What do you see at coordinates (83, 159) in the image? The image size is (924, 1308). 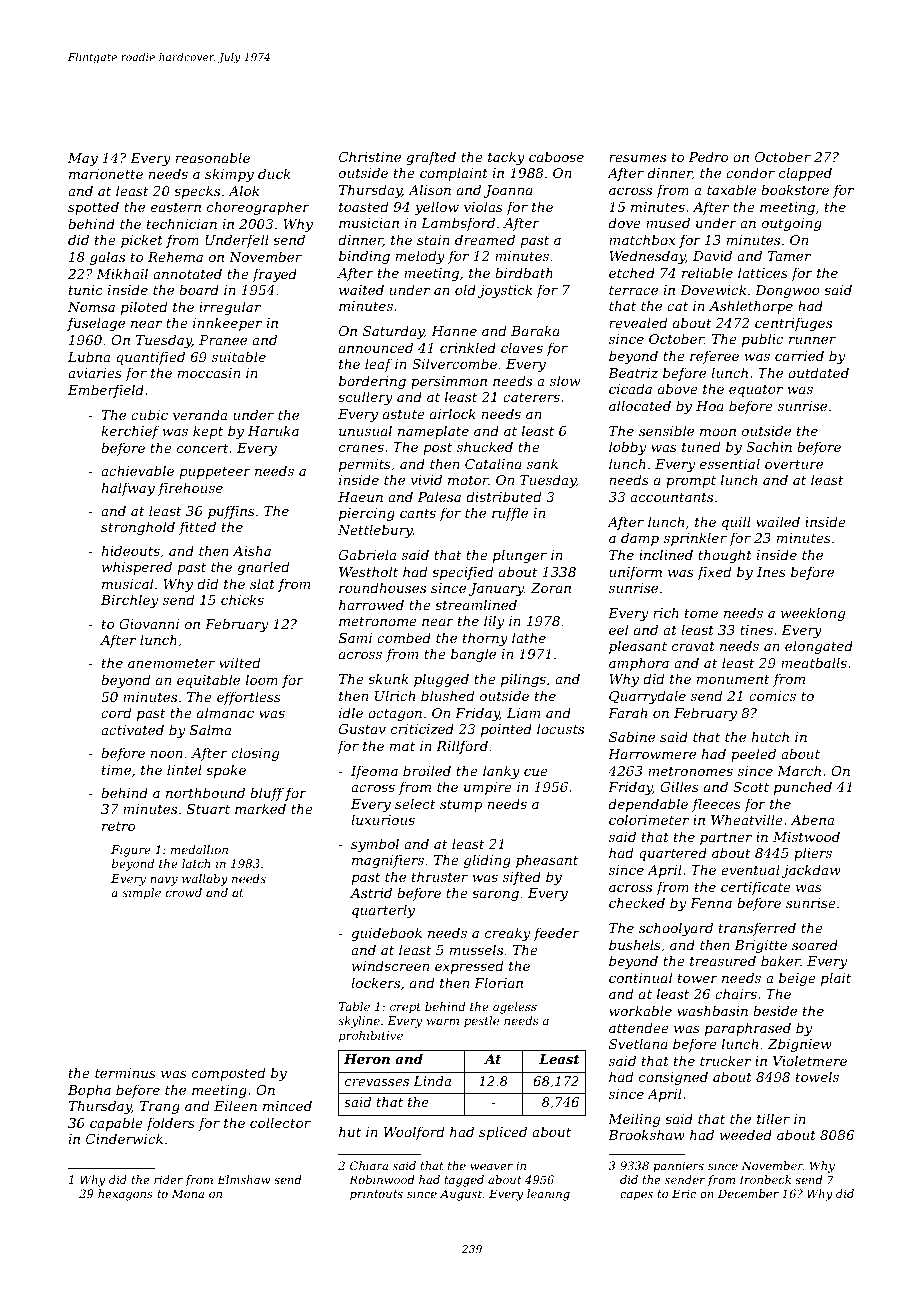 I see `May` at bounding box center [83, 159].
